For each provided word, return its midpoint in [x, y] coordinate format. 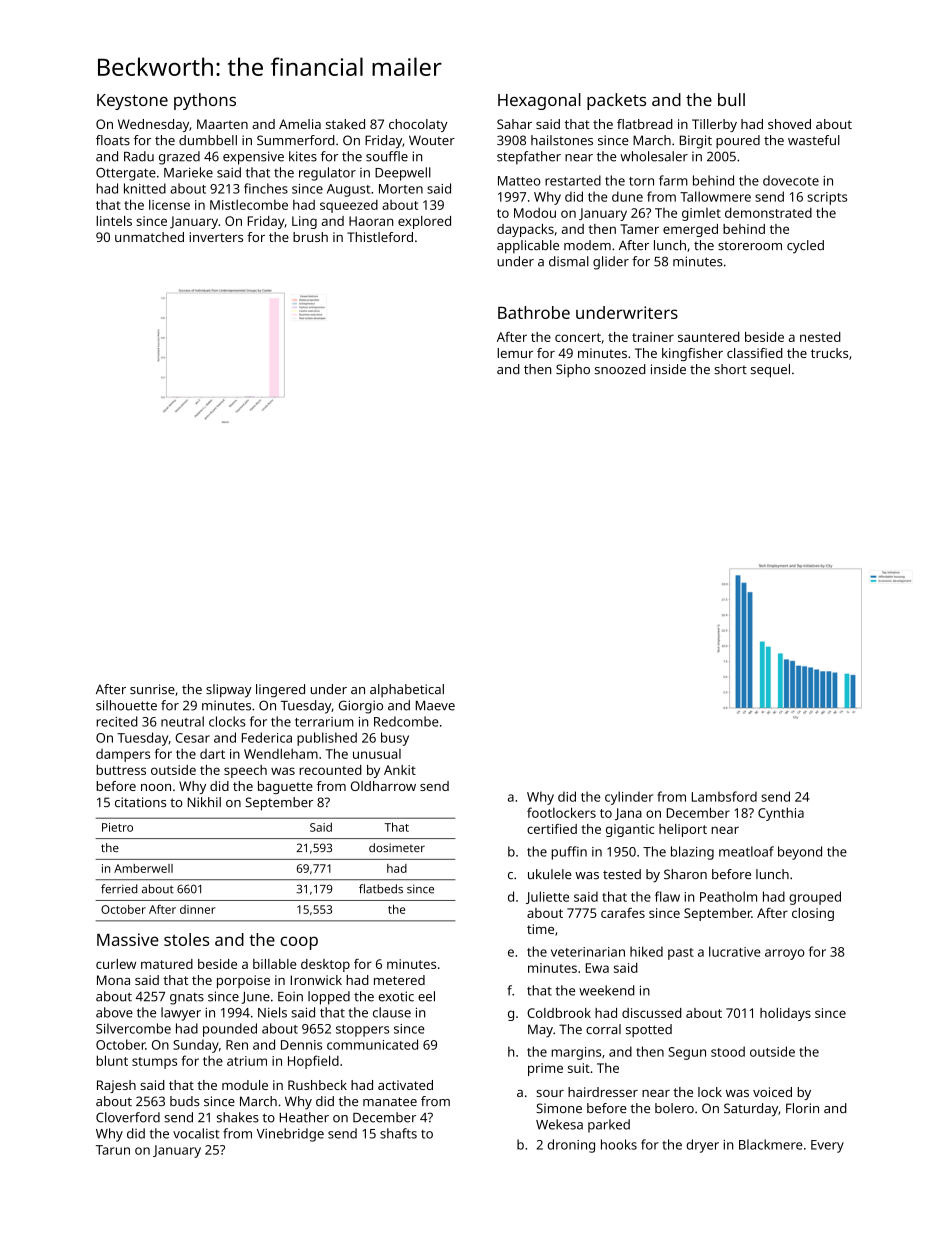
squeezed [349, 206]
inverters [216, 237]
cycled [805, 247]
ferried [119, 889]
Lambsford [724, 796]
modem [587, 245]
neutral [182, 721]
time [540, 929]
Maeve [435, 706]
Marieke [188, 172]
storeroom [750, 245]
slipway [229, 691]
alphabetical [407, 690]
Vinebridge [290, 1135]
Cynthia [781, 814]
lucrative [735, 951]
